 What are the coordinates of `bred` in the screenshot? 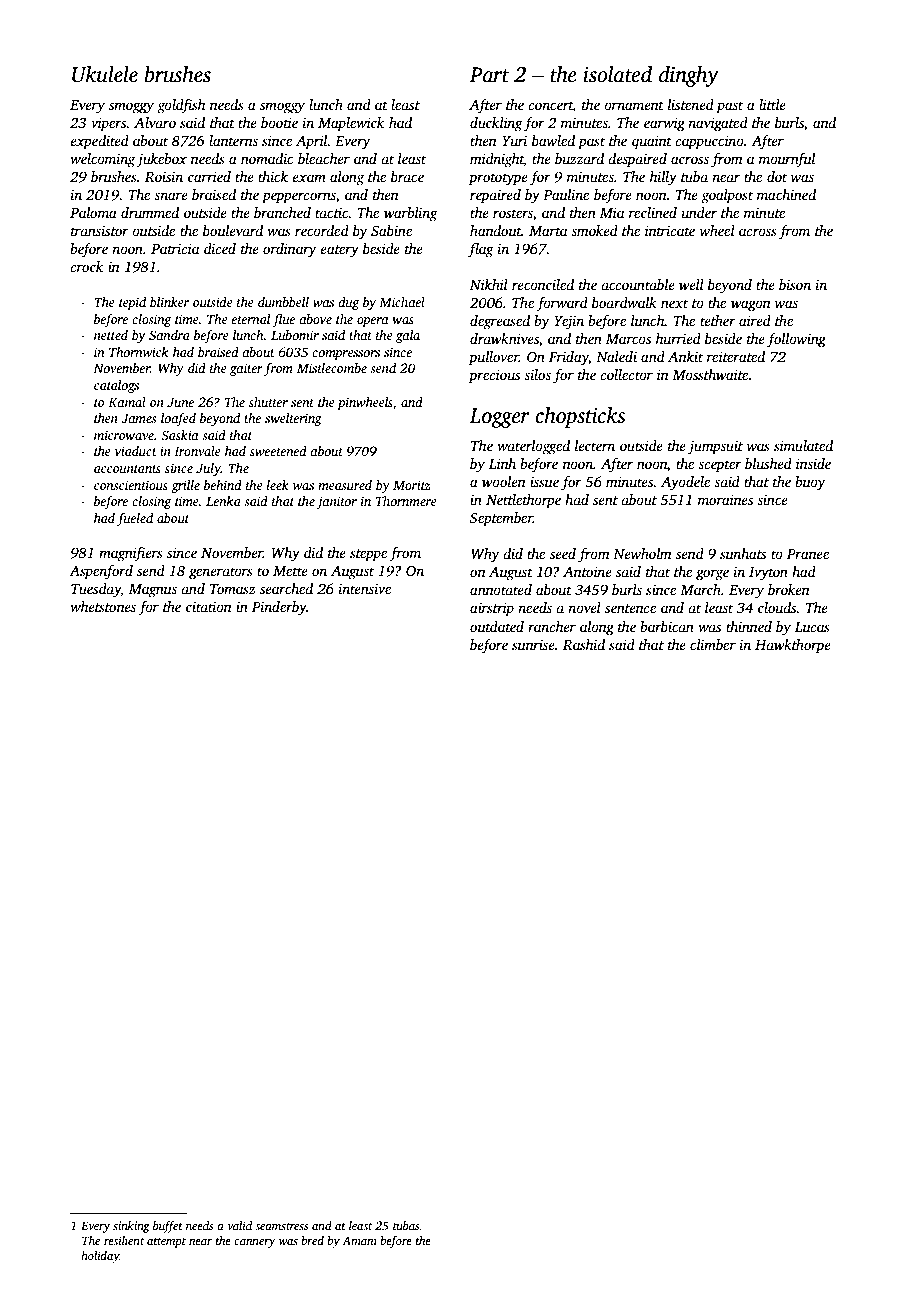 It's located at (312, 1240).
